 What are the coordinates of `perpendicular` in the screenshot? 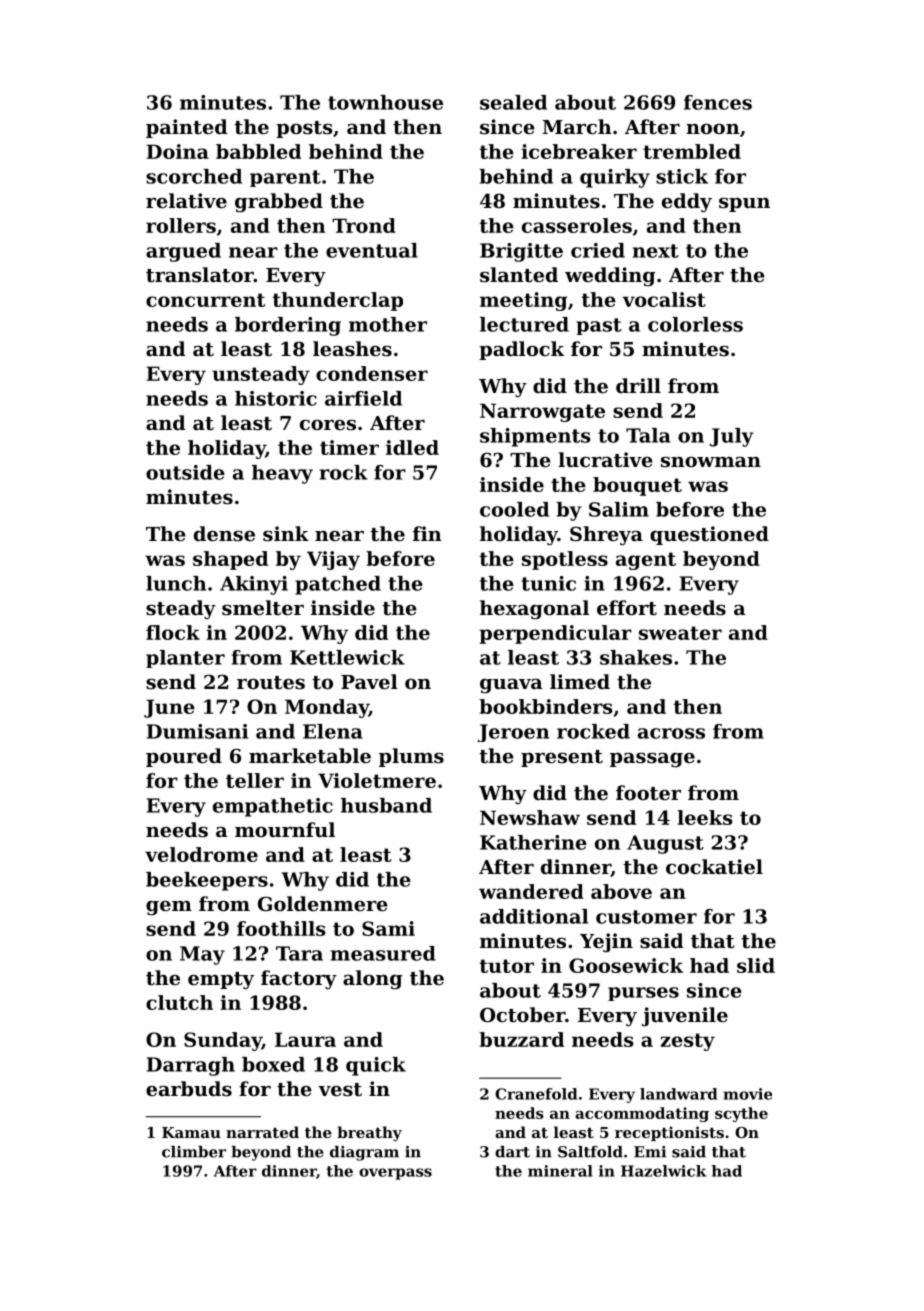 It's located at (555, 634).
